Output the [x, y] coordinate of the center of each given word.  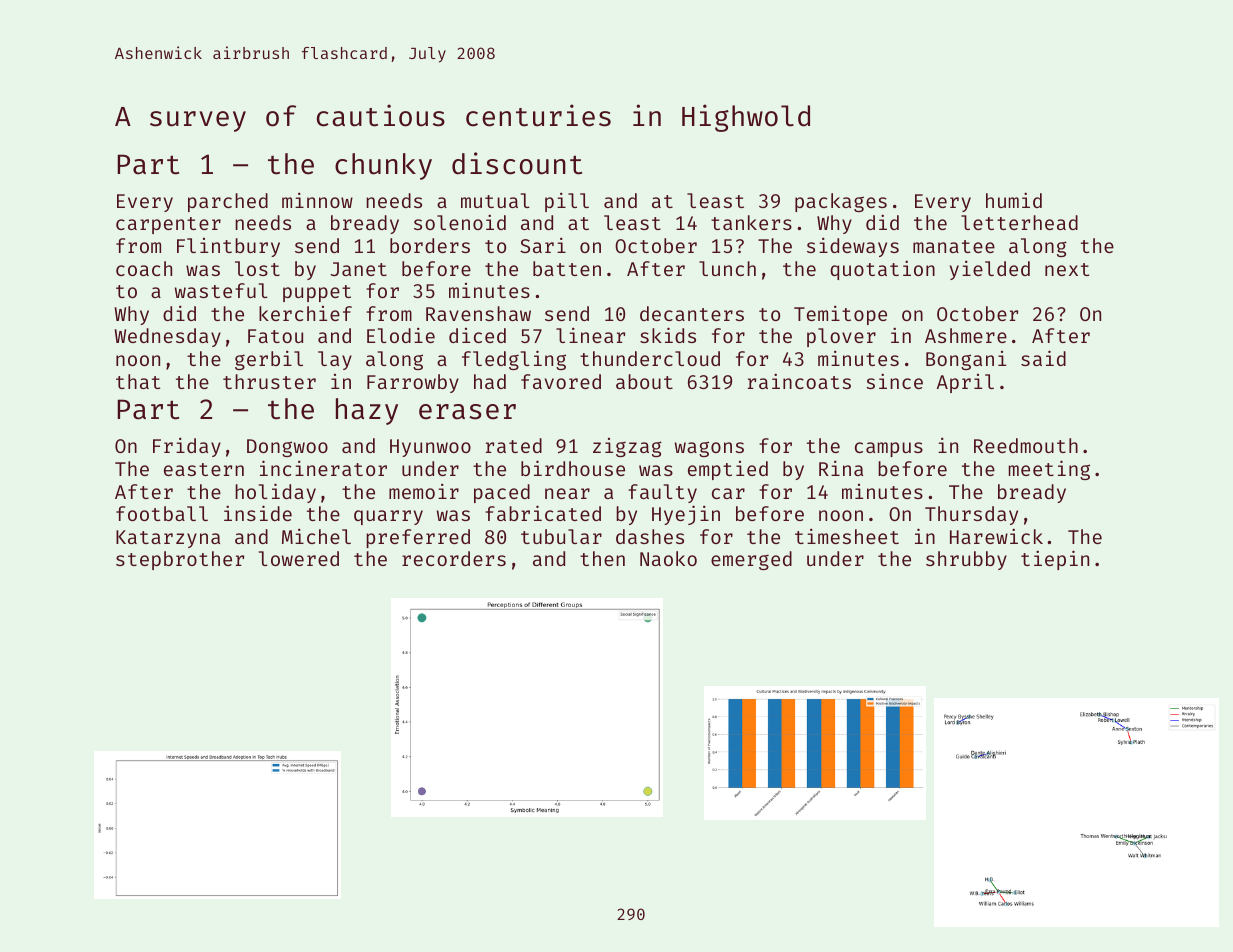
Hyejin [686, 515]
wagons [709, 449]
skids [668, 335]
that [138, 381]
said [1043, 358]
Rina [841, 468]
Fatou [275, 336]
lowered [299, 558]
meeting [1049, 470]
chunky [383, 166]
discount [517, 163]
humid [1014, 200]
